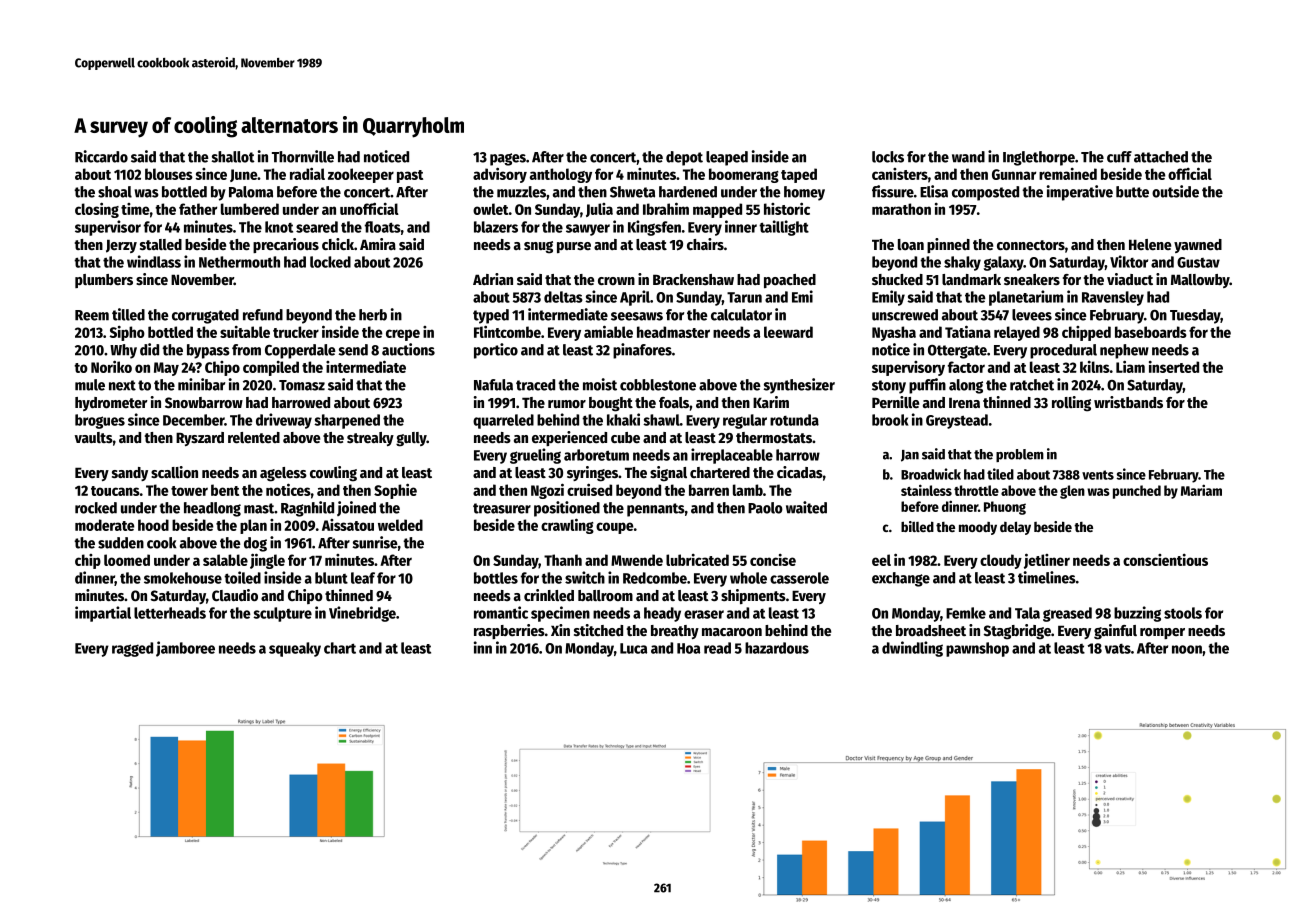  What do you see at coordinates (1151, 332) in the screenshot?
I see `baseboards` at bounding box center [1151, 332].
